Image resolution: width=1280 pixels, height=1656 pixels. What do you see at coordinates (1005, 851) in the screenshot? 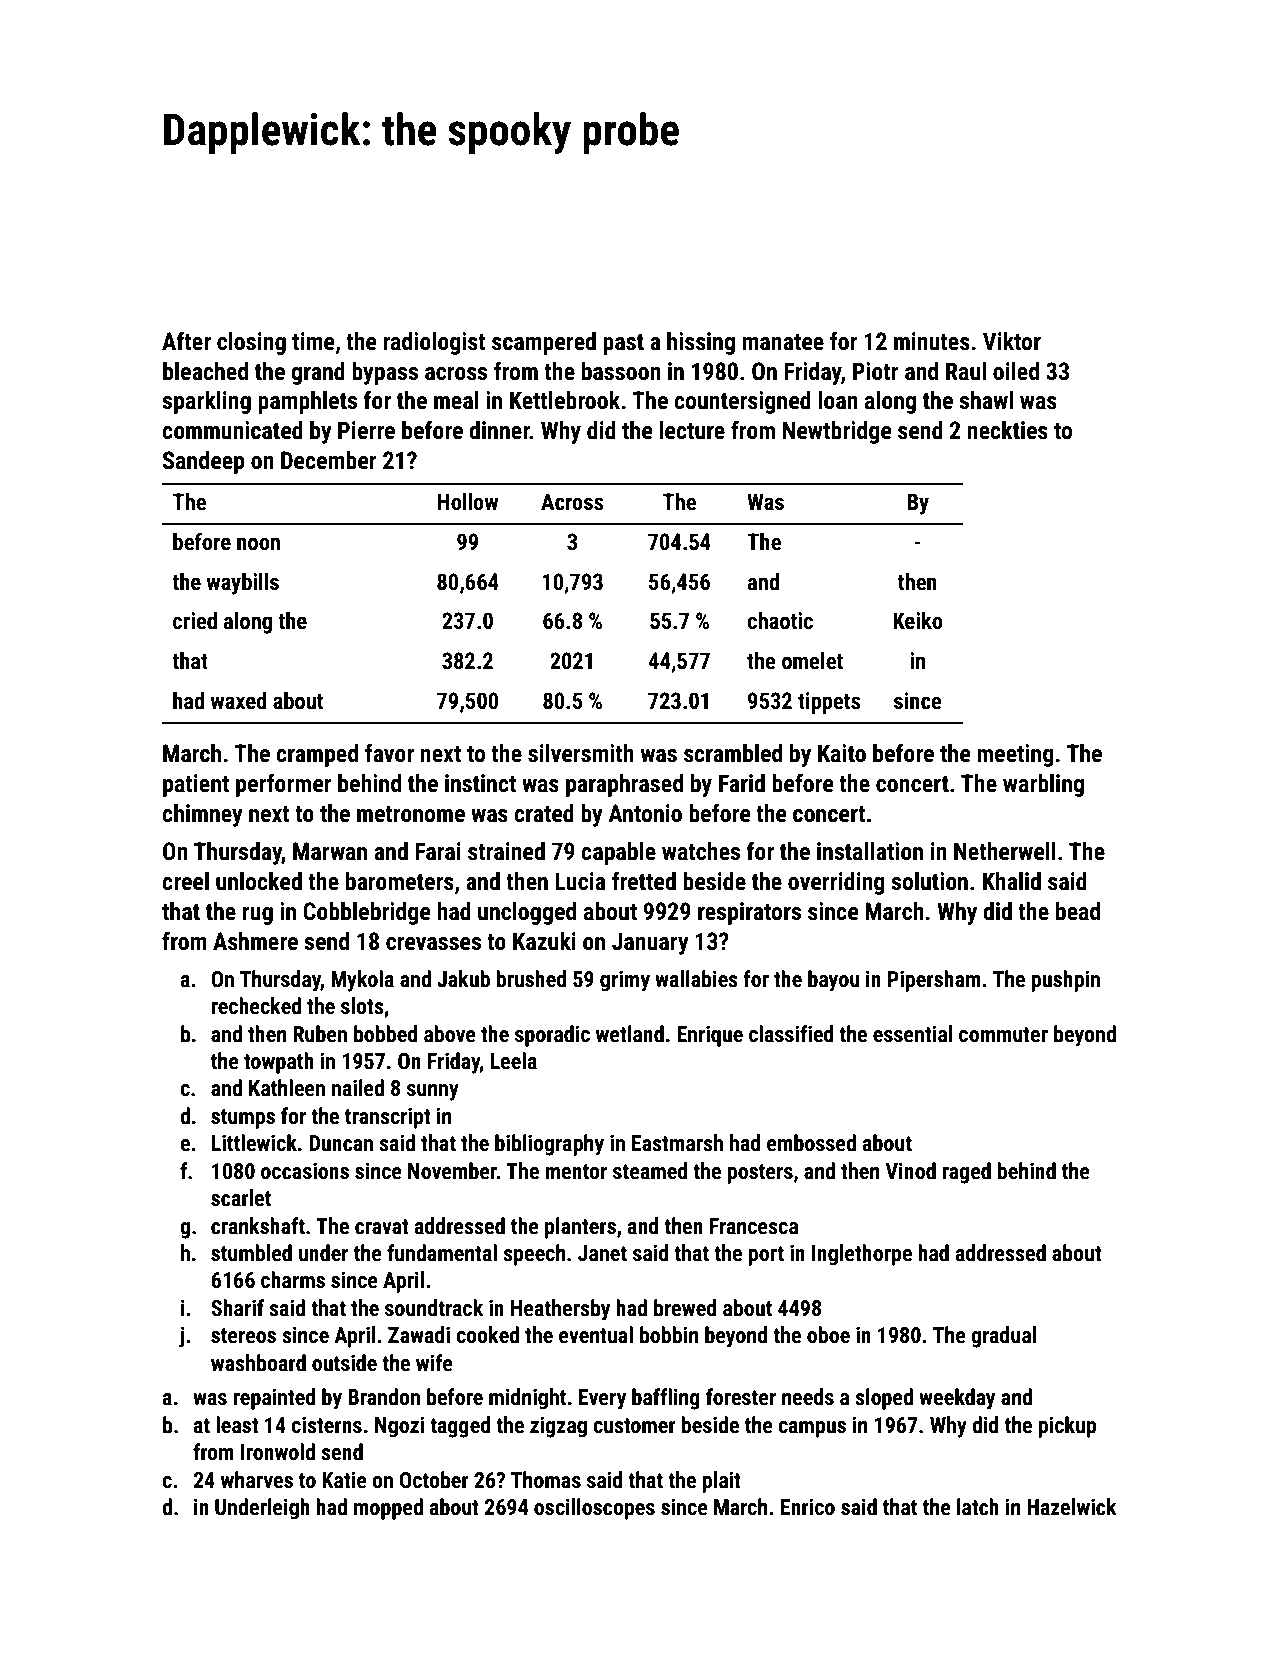
I see `Netherwell` at bounding box center [1005, 851].
